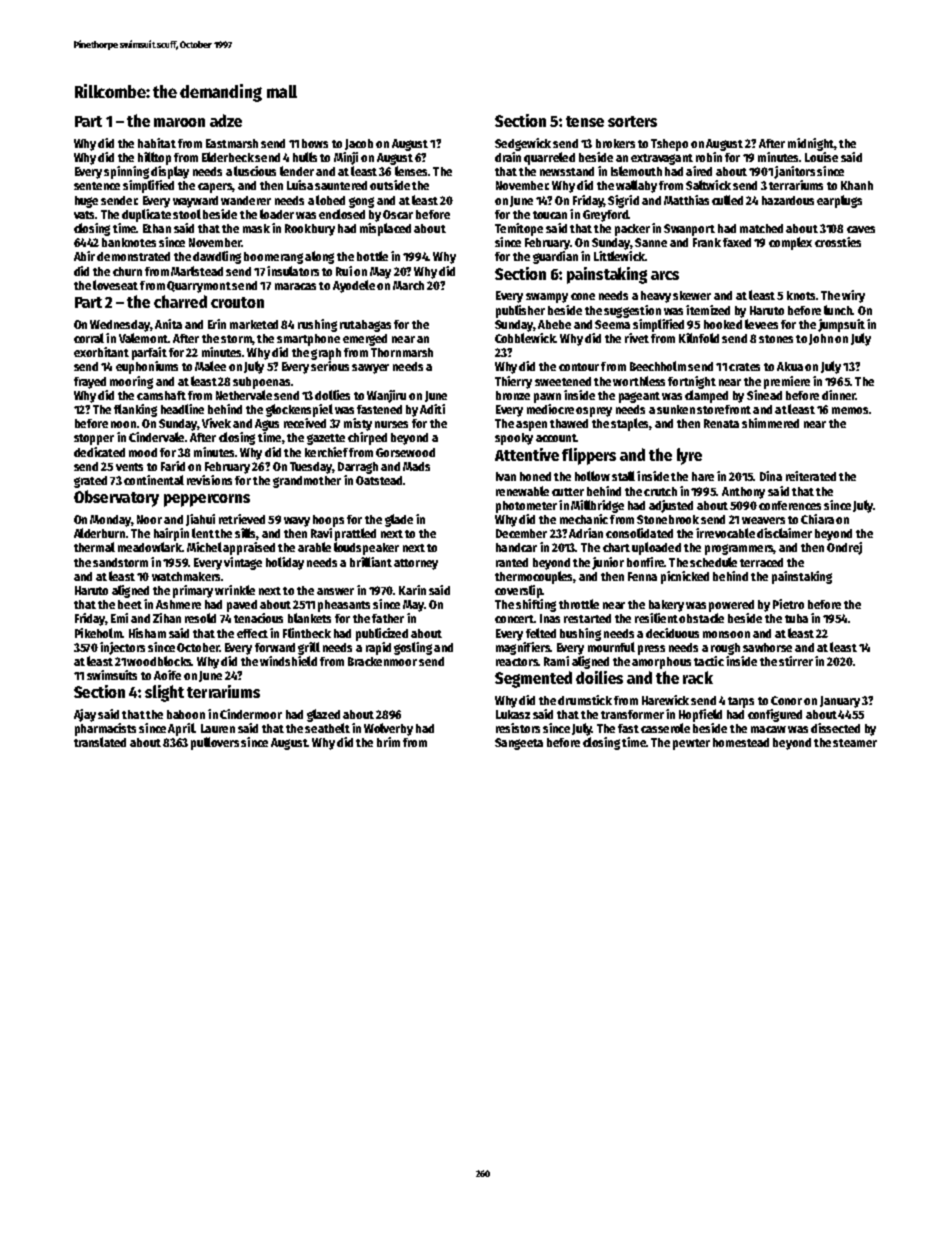 Image resolution: width=952 pixels, height=1233 pixels. Describe the element at coordinates (370, 369) in the screenshot. I see `sawyer` at that location.
